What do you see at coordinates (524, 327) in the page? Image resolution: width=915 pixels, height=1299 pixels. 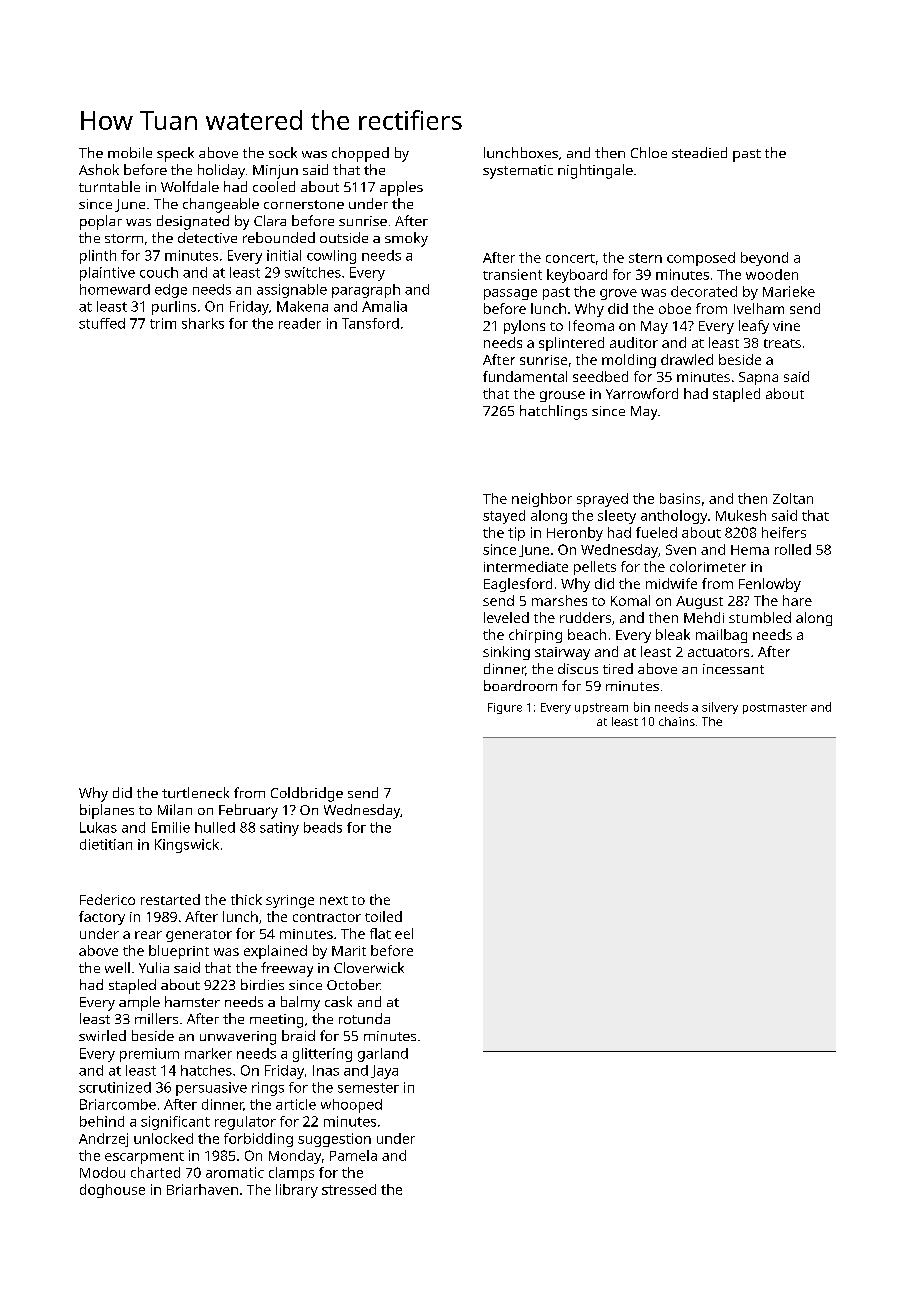 I see `pylons` at bounding box center [524, 327].
